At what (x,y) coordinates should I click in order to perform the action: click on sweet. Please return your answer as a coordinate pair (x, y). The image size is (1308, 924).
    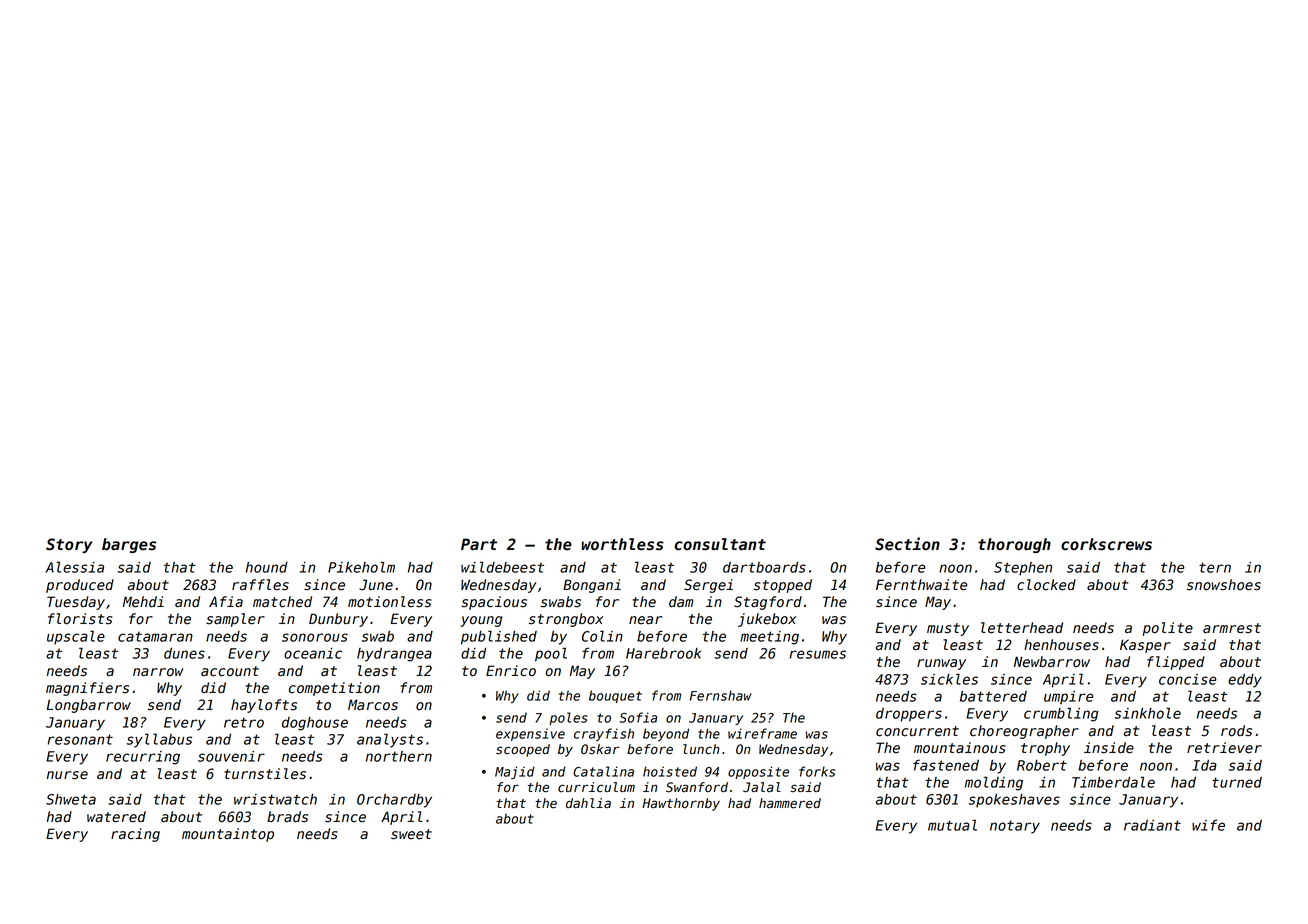
    Looking at the image, I should click on (411, 834).
